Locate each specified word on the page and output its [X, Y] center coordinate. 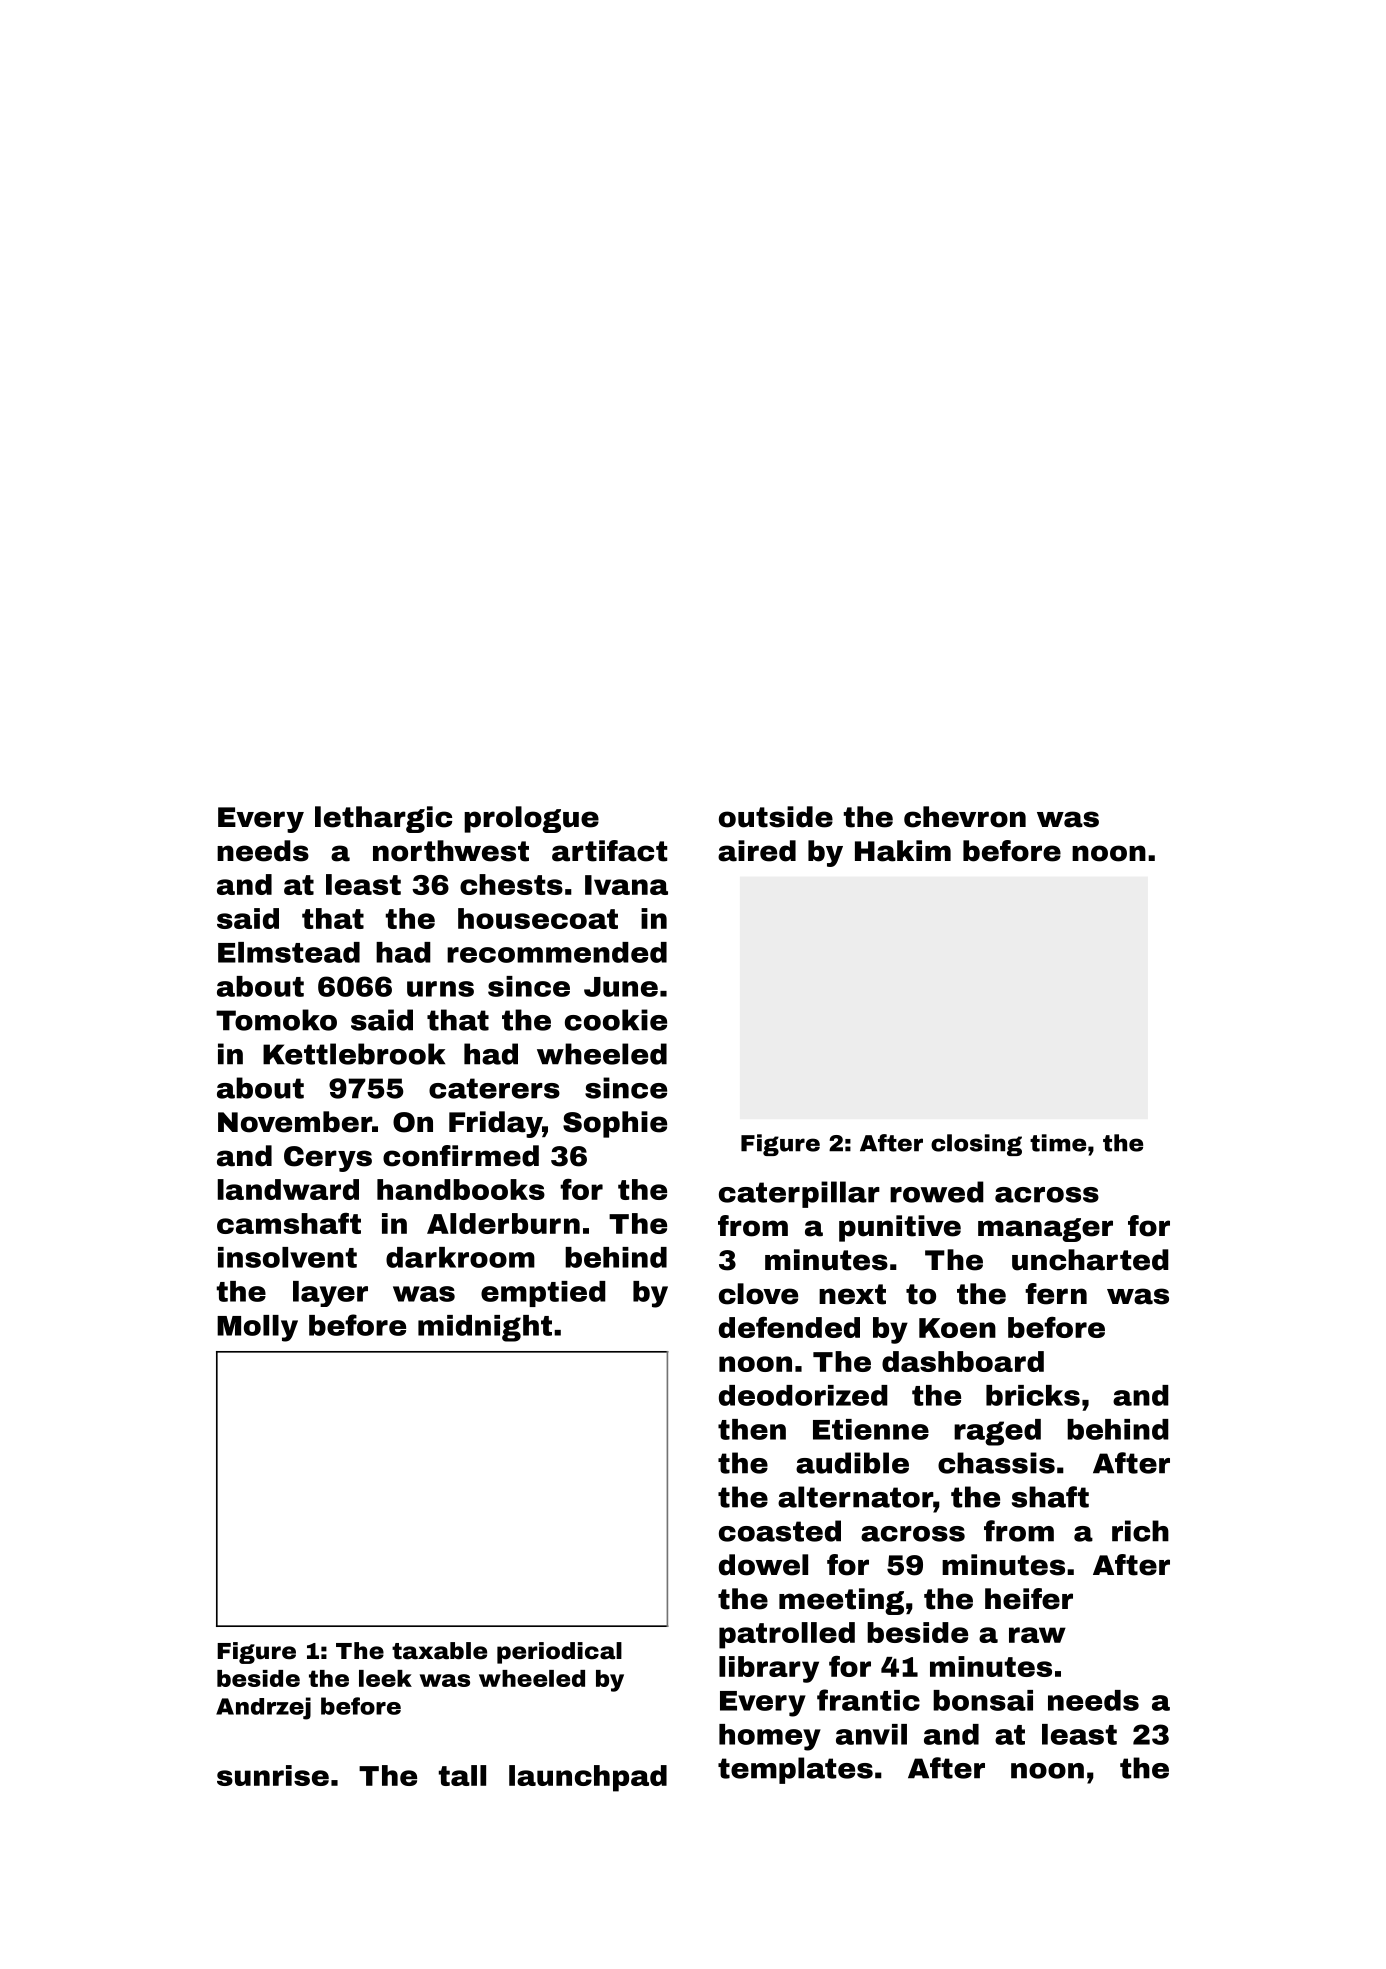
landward [288, 1189]
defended [789, 1327]
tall [462, 1775]
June [621, 987]
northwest [451, 851]
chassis [996, 1463]
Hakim [903, 851]
